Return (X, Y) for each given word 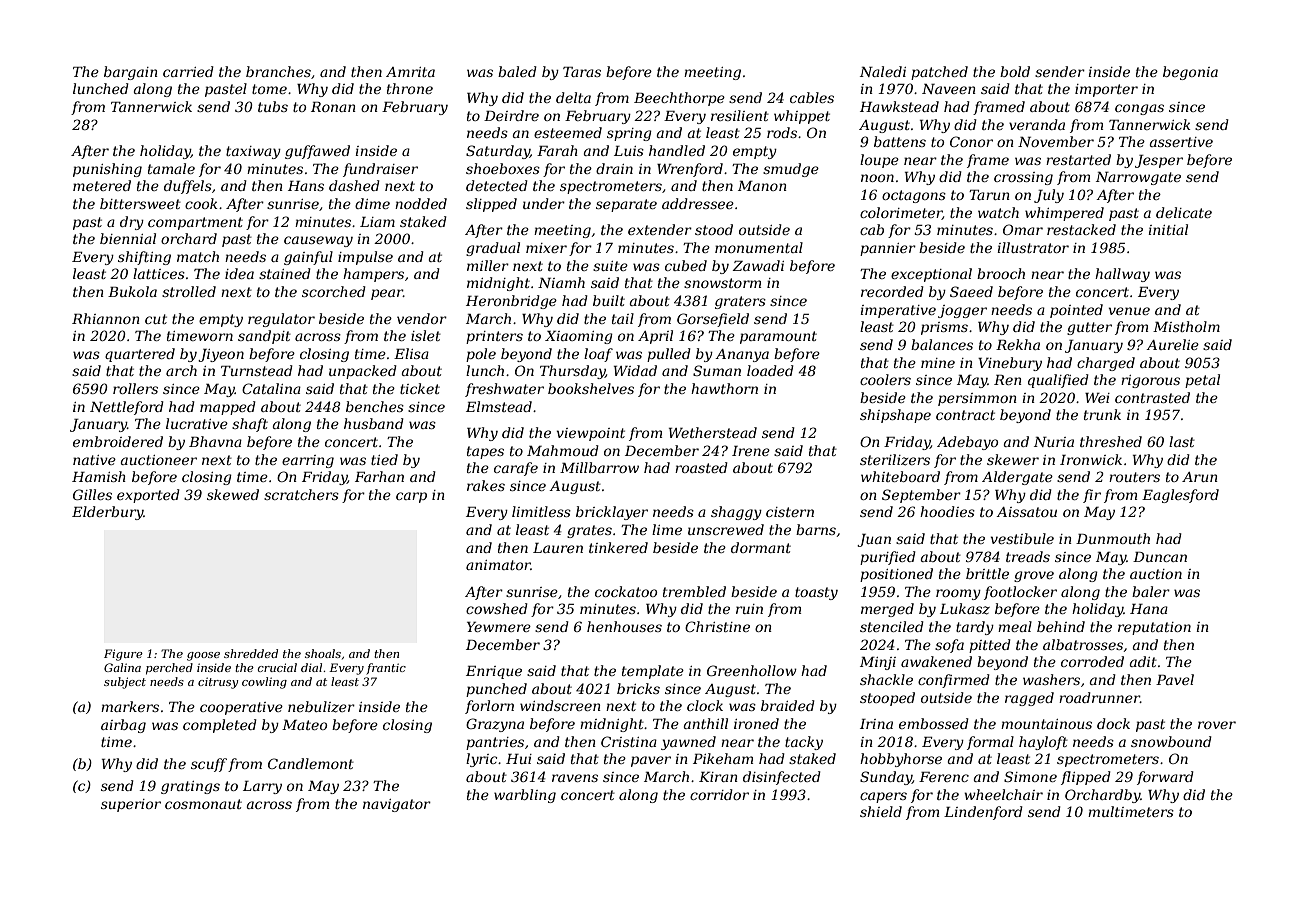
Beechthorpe (679, 99)
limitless (541, 511)
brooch (1001, 273)
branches (278, 71)
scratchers (301, 494)
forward (1165, 778)
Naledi (883, 71)
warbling (525, 796)
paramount (778, 337)
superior (131, 805)
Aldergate (1017, 478)
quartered (140, 355)
